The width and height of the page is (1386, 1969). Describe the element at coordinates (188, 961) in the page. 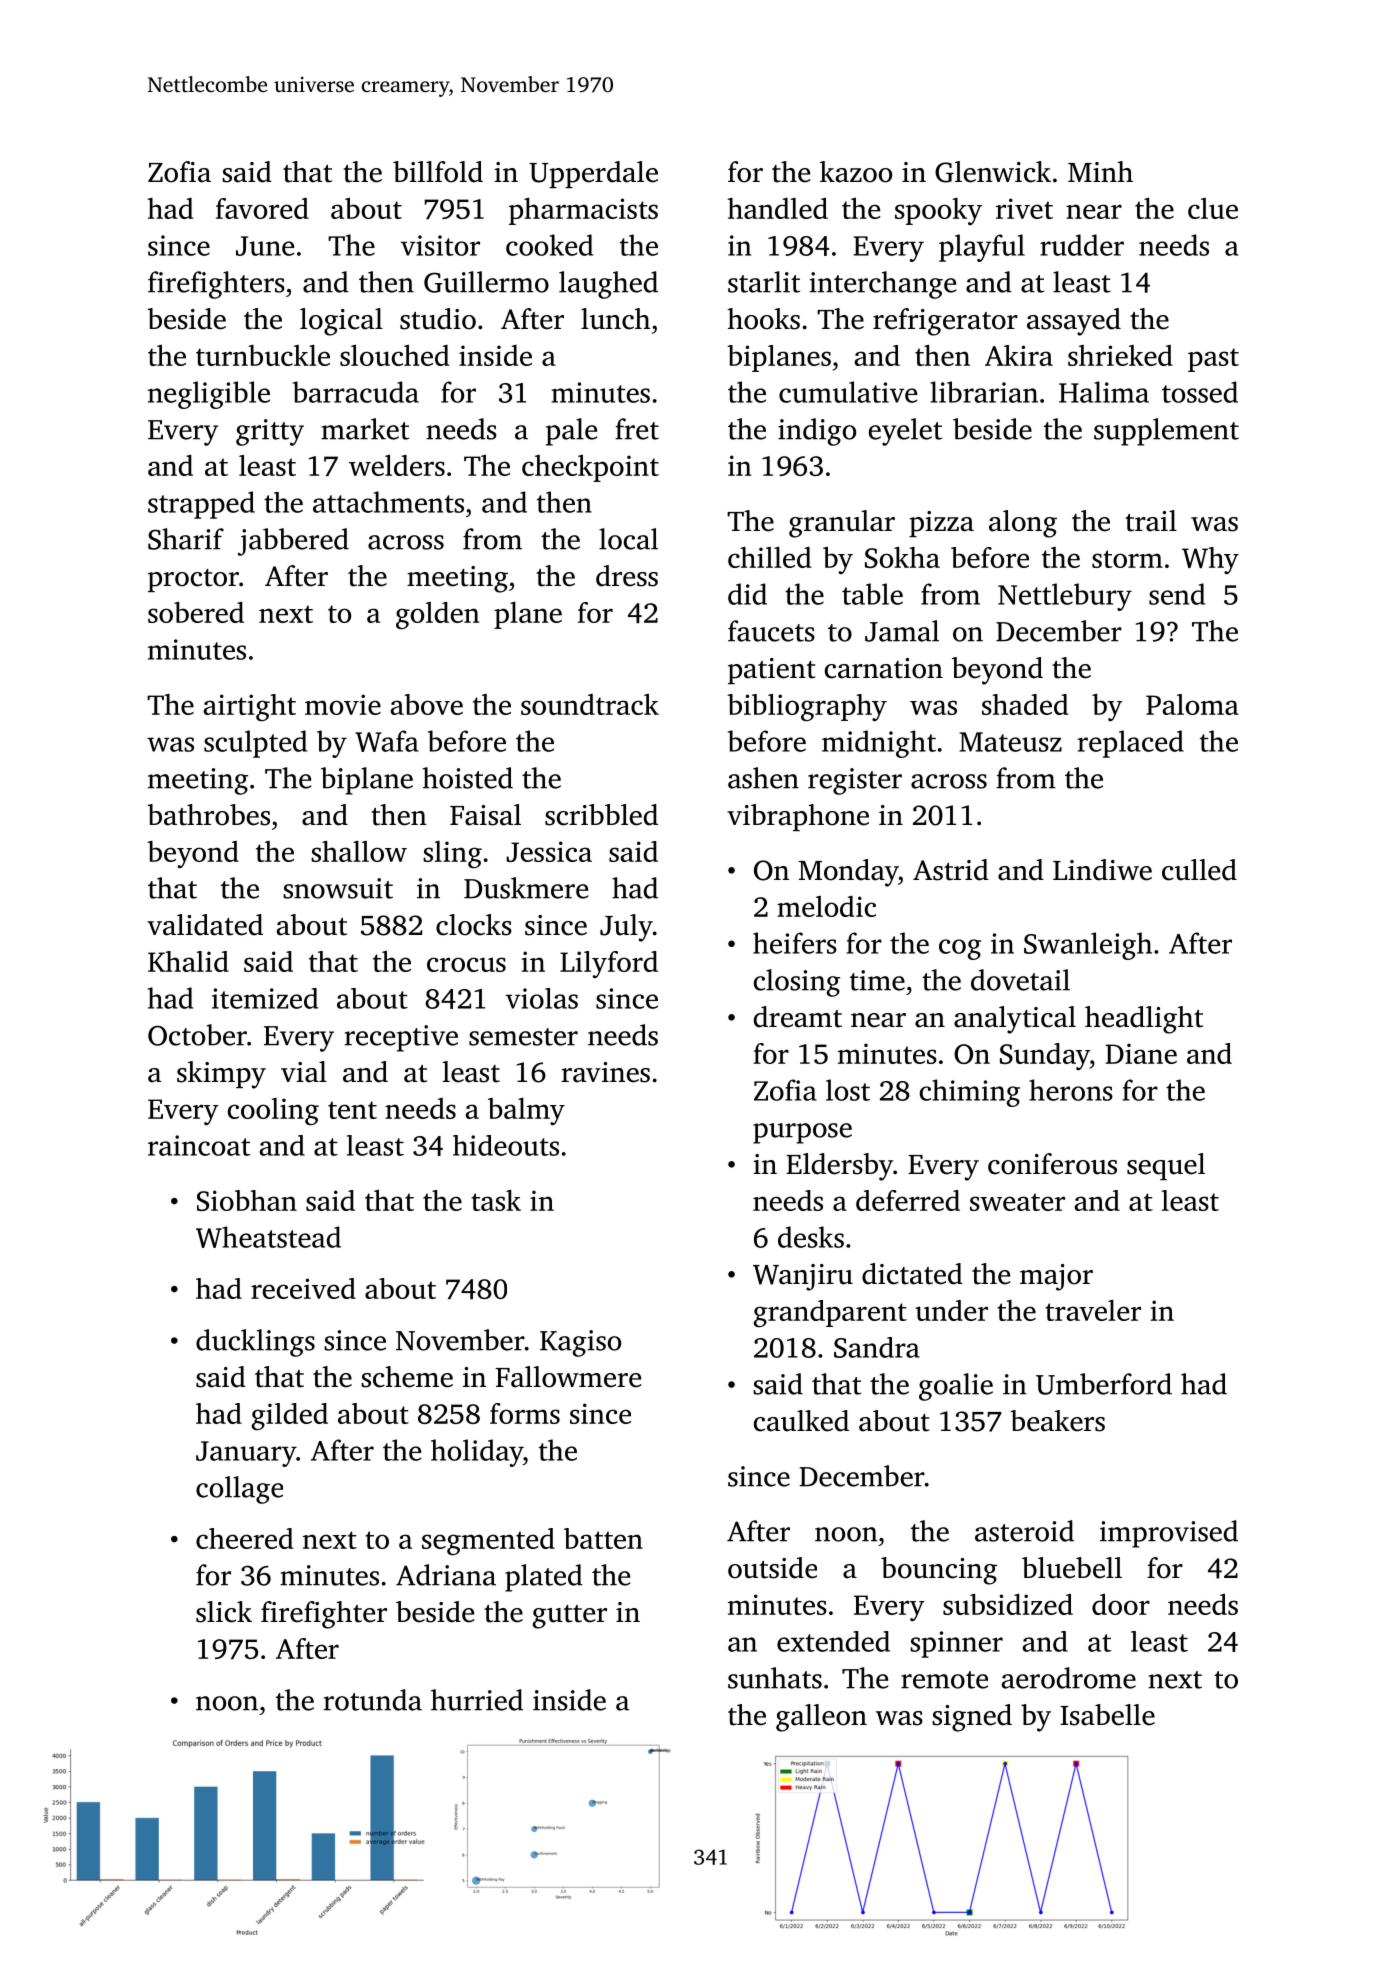

I see `Khalid` at that location.
